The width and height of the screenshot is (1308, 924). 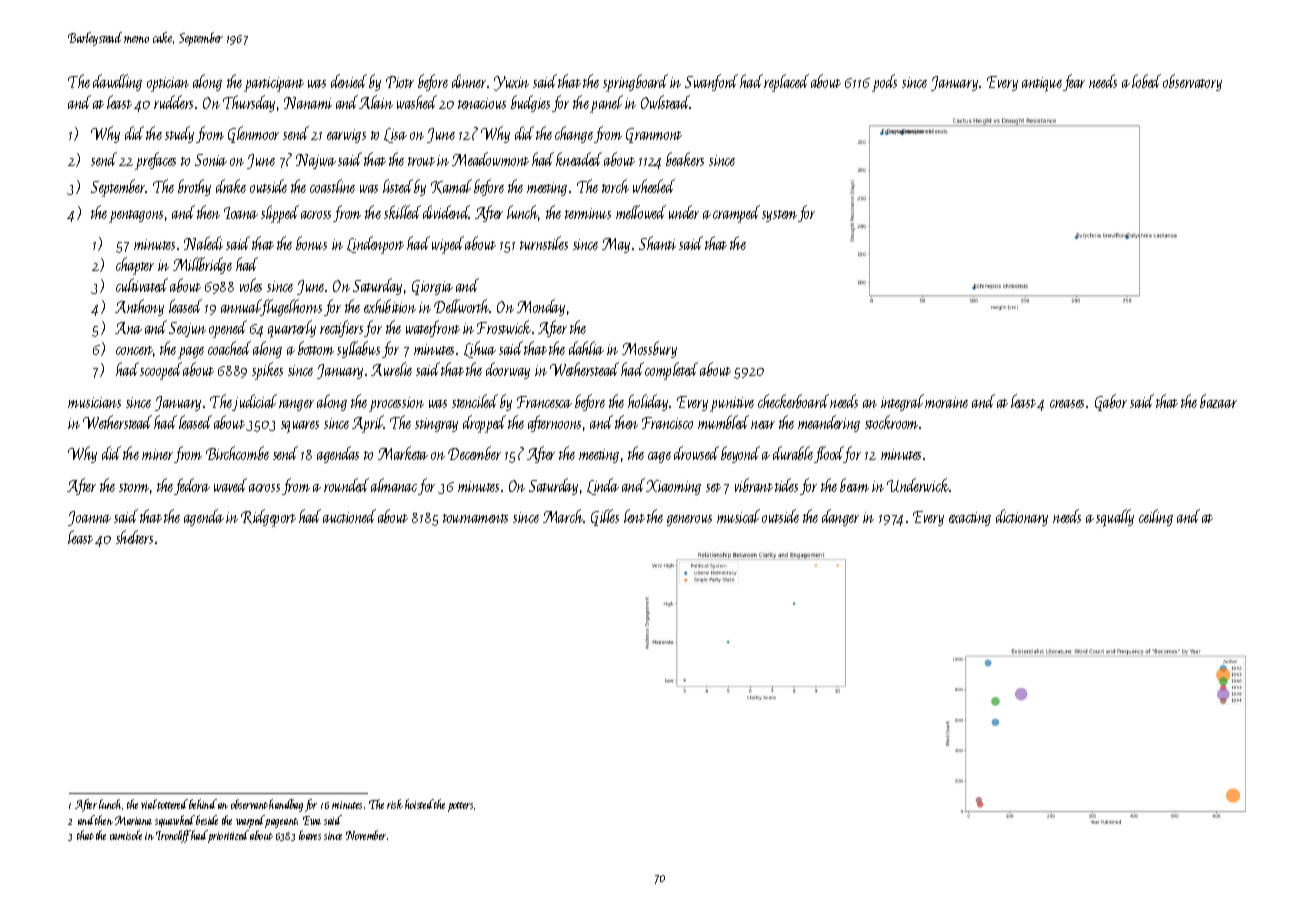 I want to click on hoisted, so click(x=419, y=804).
